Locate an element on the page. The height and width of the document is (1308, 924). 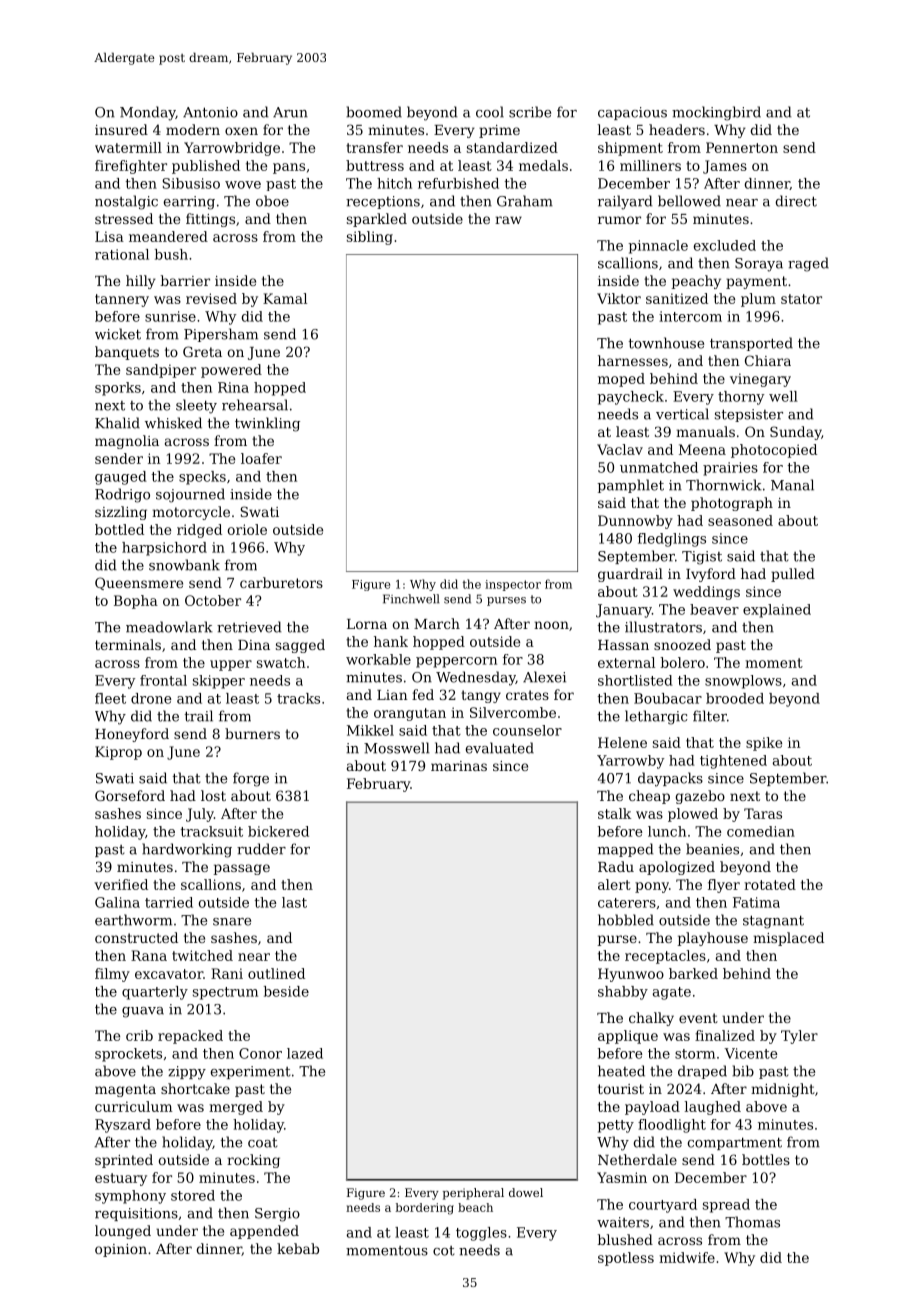
Lian is located at coordinates (392, 695).
